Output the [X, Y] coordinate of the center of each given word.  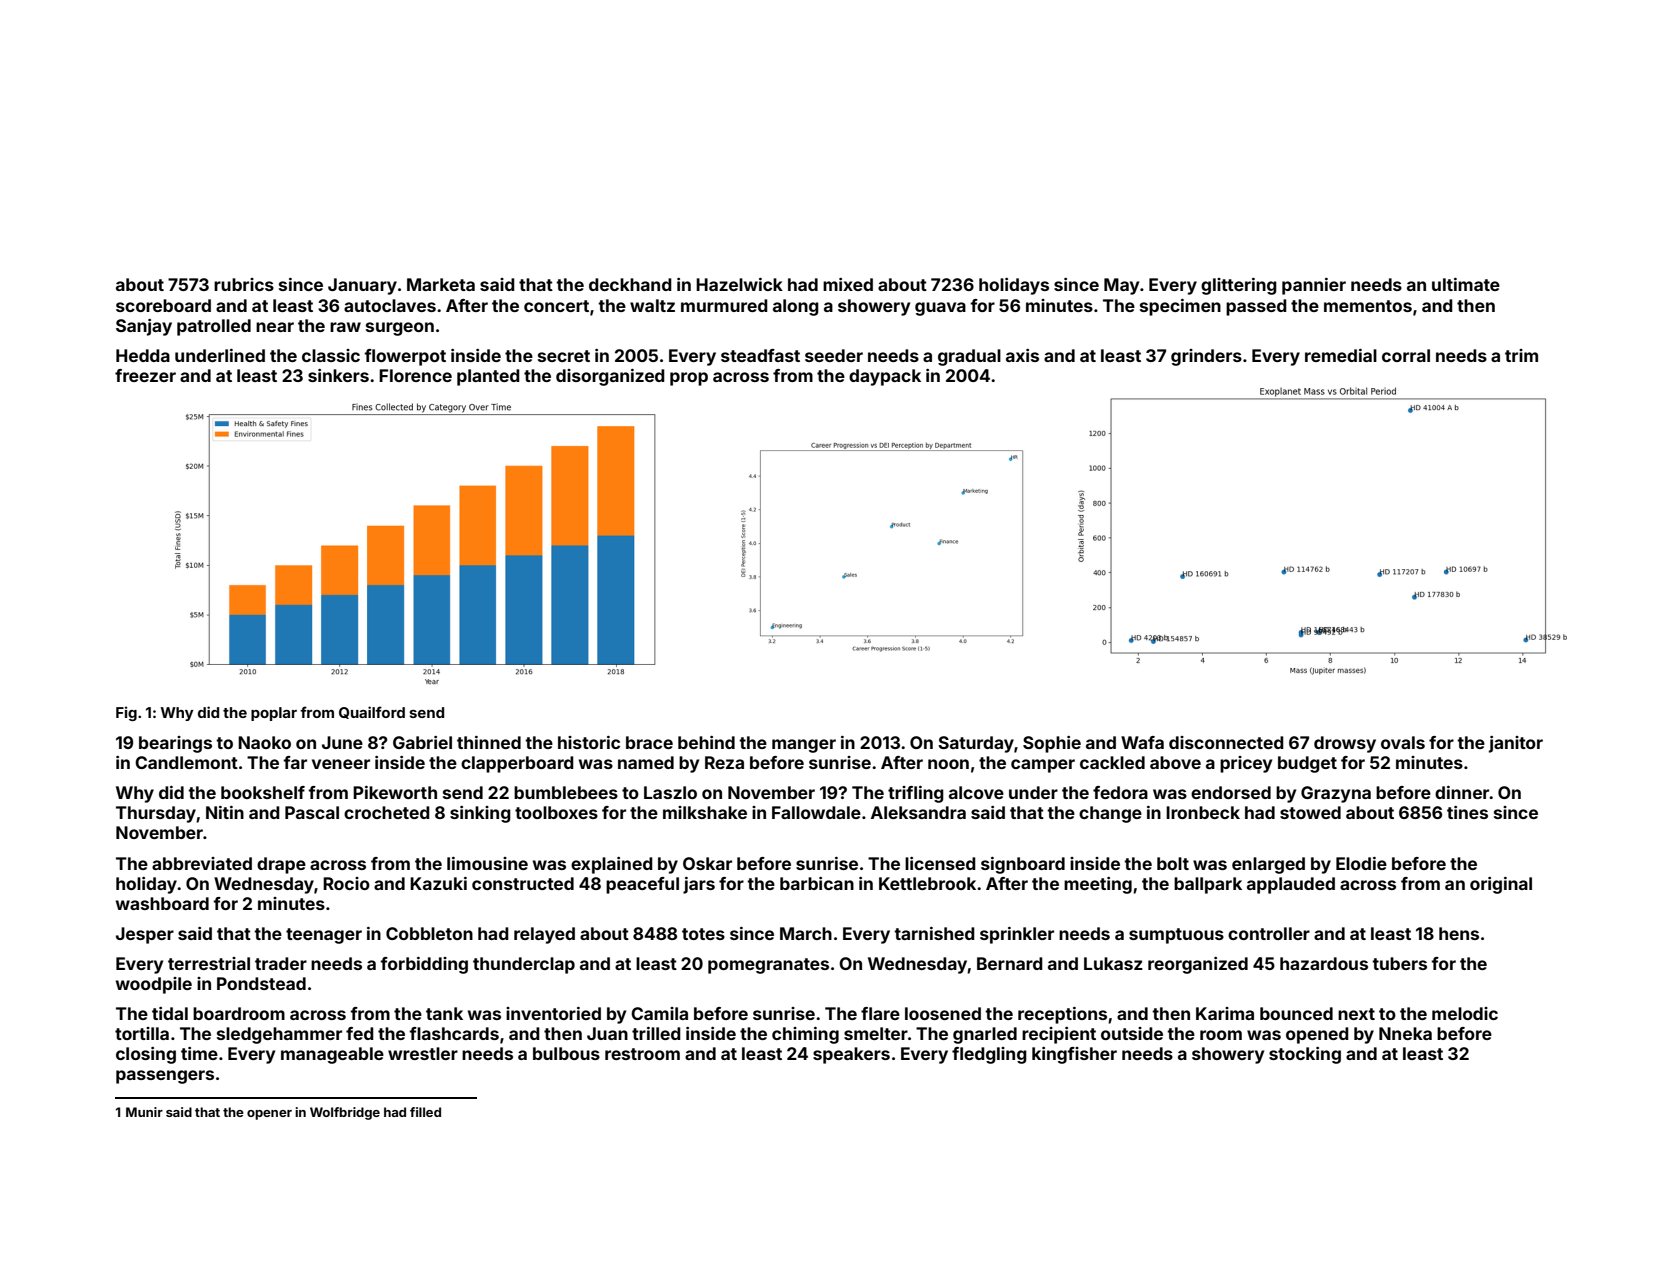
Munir [144, 1112]
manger [804, 746]
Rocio [346, 883]
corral [1406, 355]
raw [345, 327]
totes [703, 934]
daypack [885, 377]
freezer [145, 375]
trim [1521, 355]
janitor [1516, 744]
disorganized [610, 377]
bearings [175, 744]
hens [1459, 933]
